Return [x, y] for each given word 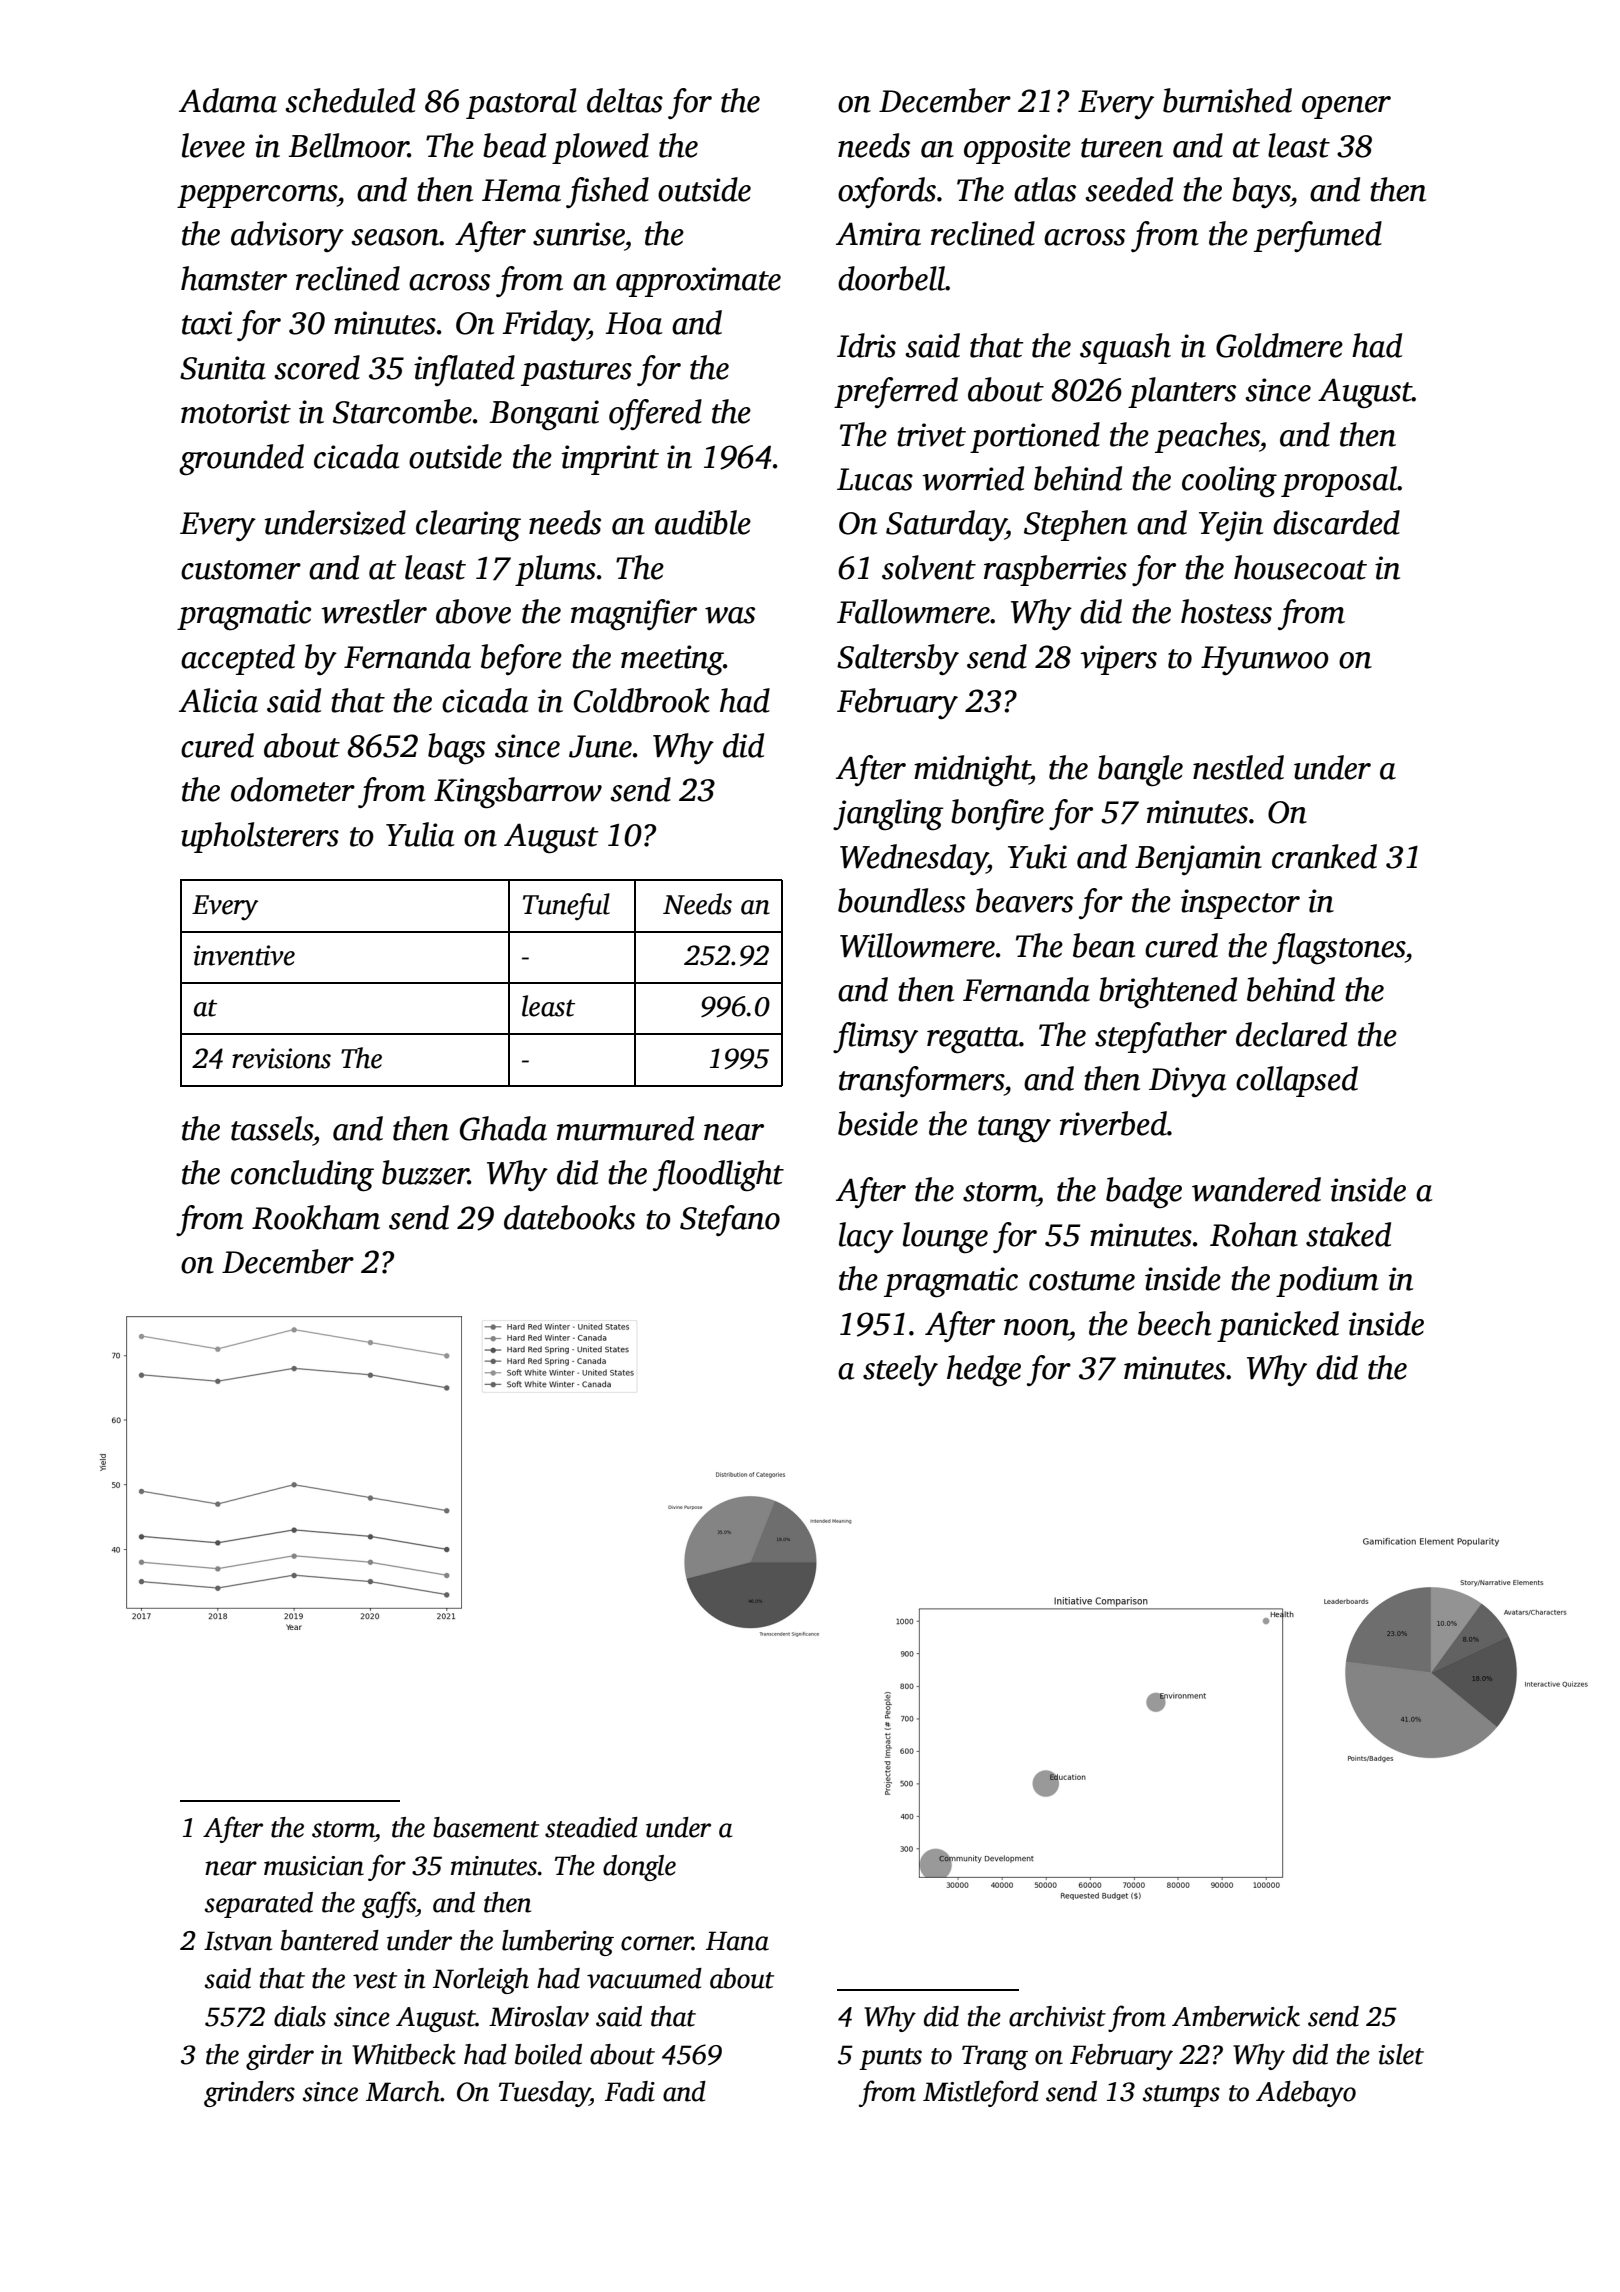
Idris [866, 345]
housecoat [1300, 567]
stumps [1181, 2096]
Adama [228, 100]
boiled [548, 2054]
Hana [737, 1941]
